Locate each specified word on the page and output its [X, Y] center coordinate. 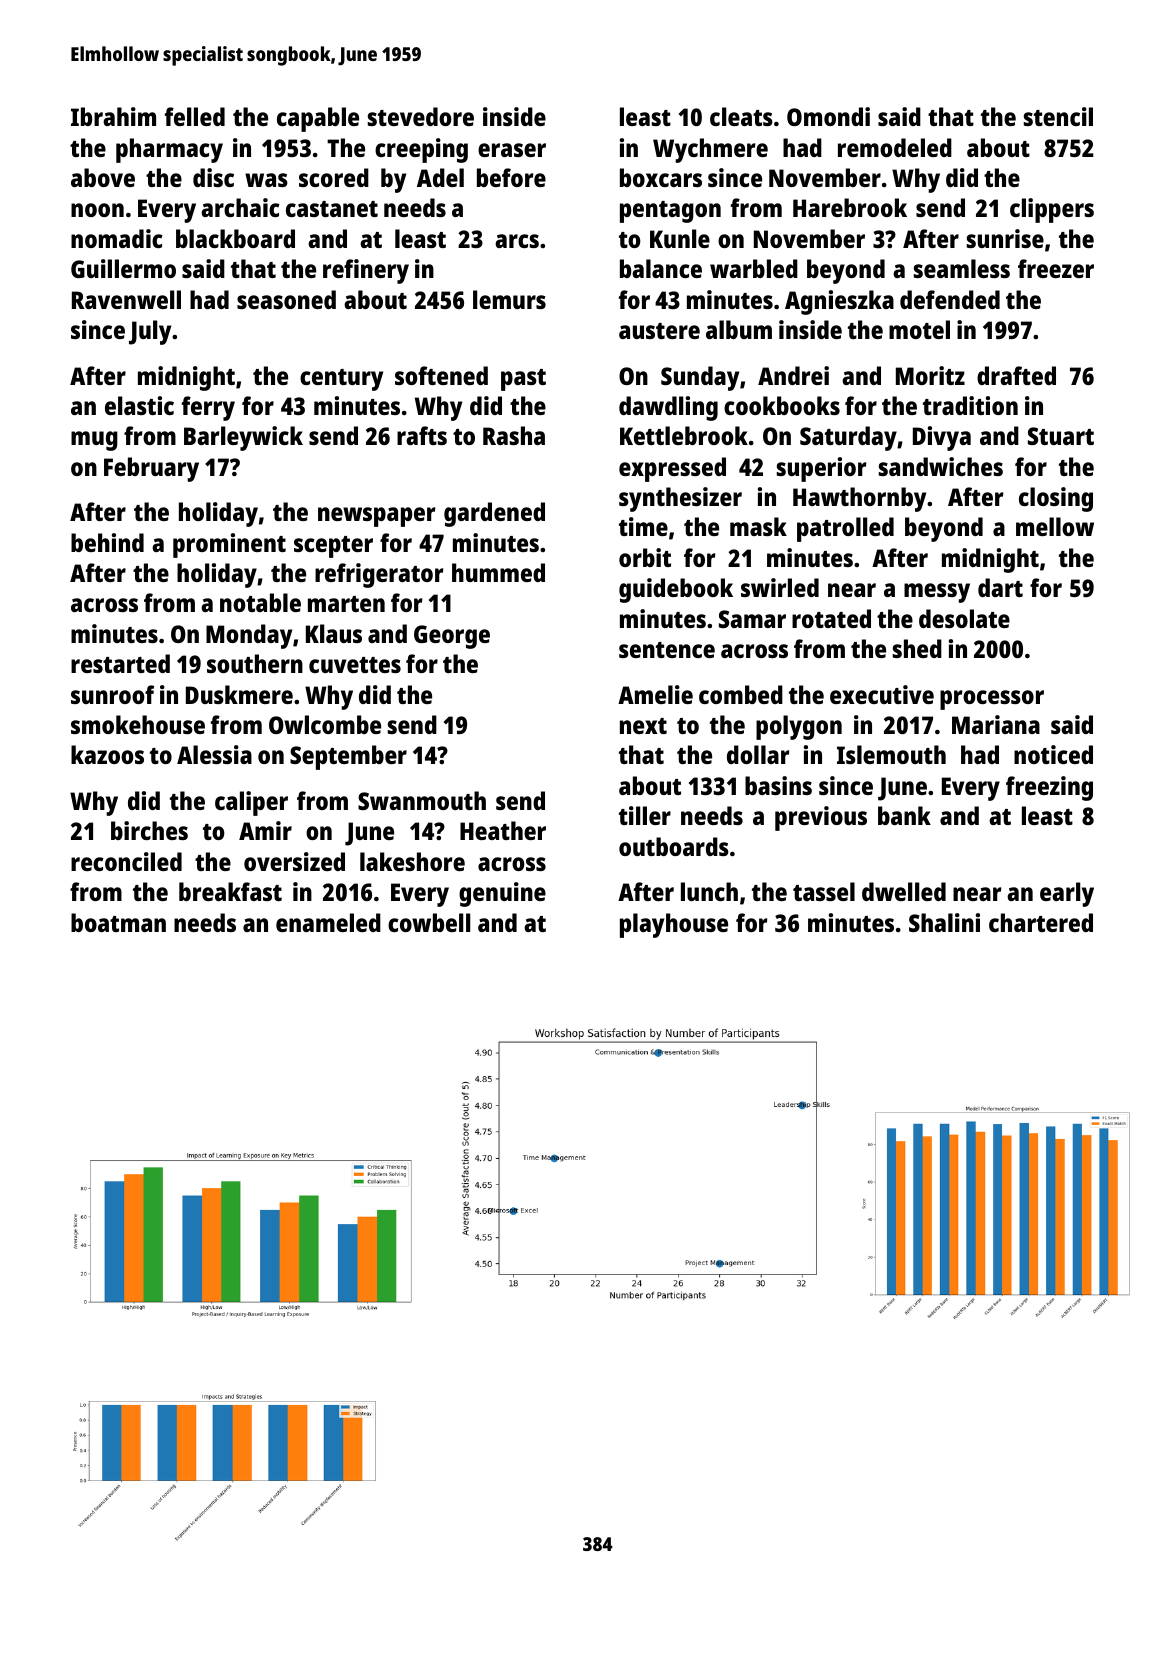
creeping [421, 150]
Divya [942, 438]
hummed [498, 572]
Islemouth [891, 754]
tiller [645, 815]
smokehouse [138, 724]
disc [213, 177]
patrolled [845, 529]
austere [659, 331]
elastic [139, 405]
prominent [229, 545]
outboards [674, 846]
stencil [1058, 116]
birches [149, 830]
